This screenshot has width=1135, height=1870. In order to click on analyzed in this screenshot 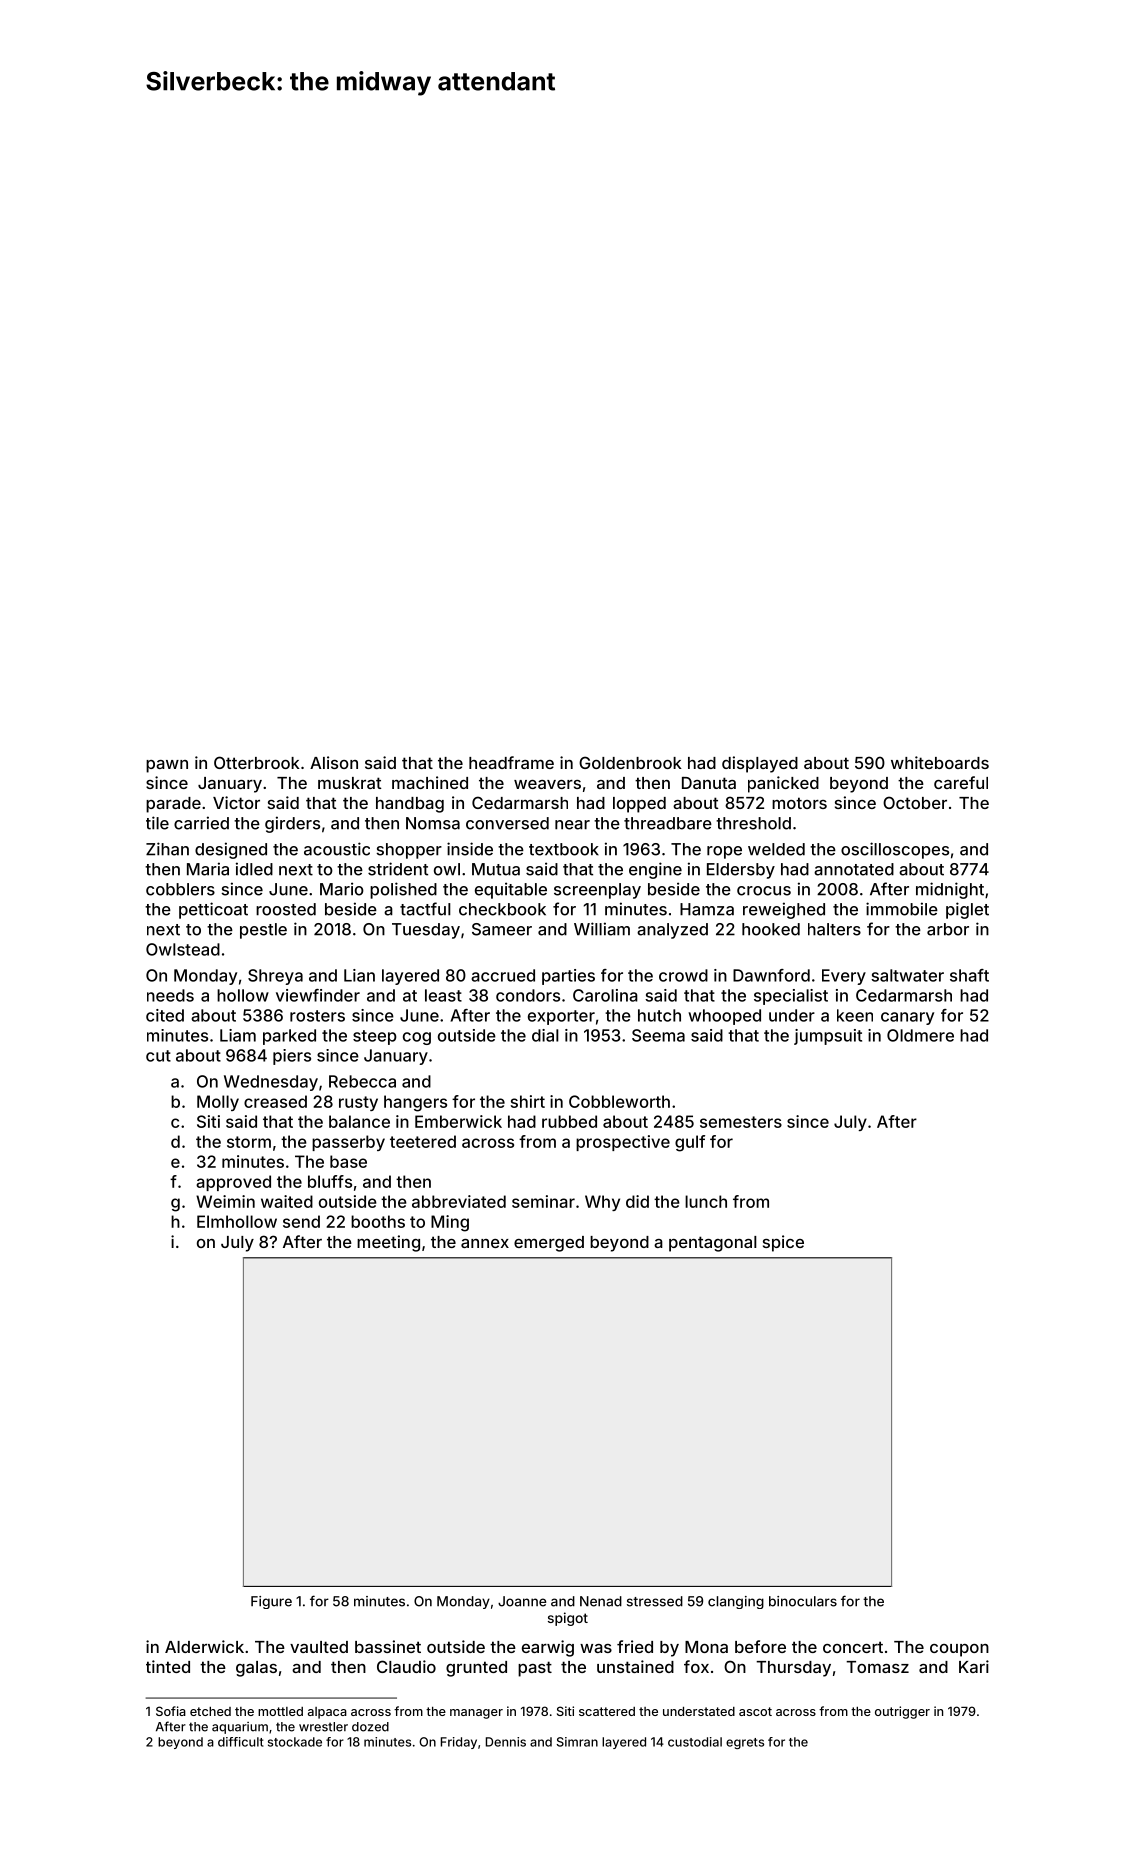, I will do `click(672, 931)`.
